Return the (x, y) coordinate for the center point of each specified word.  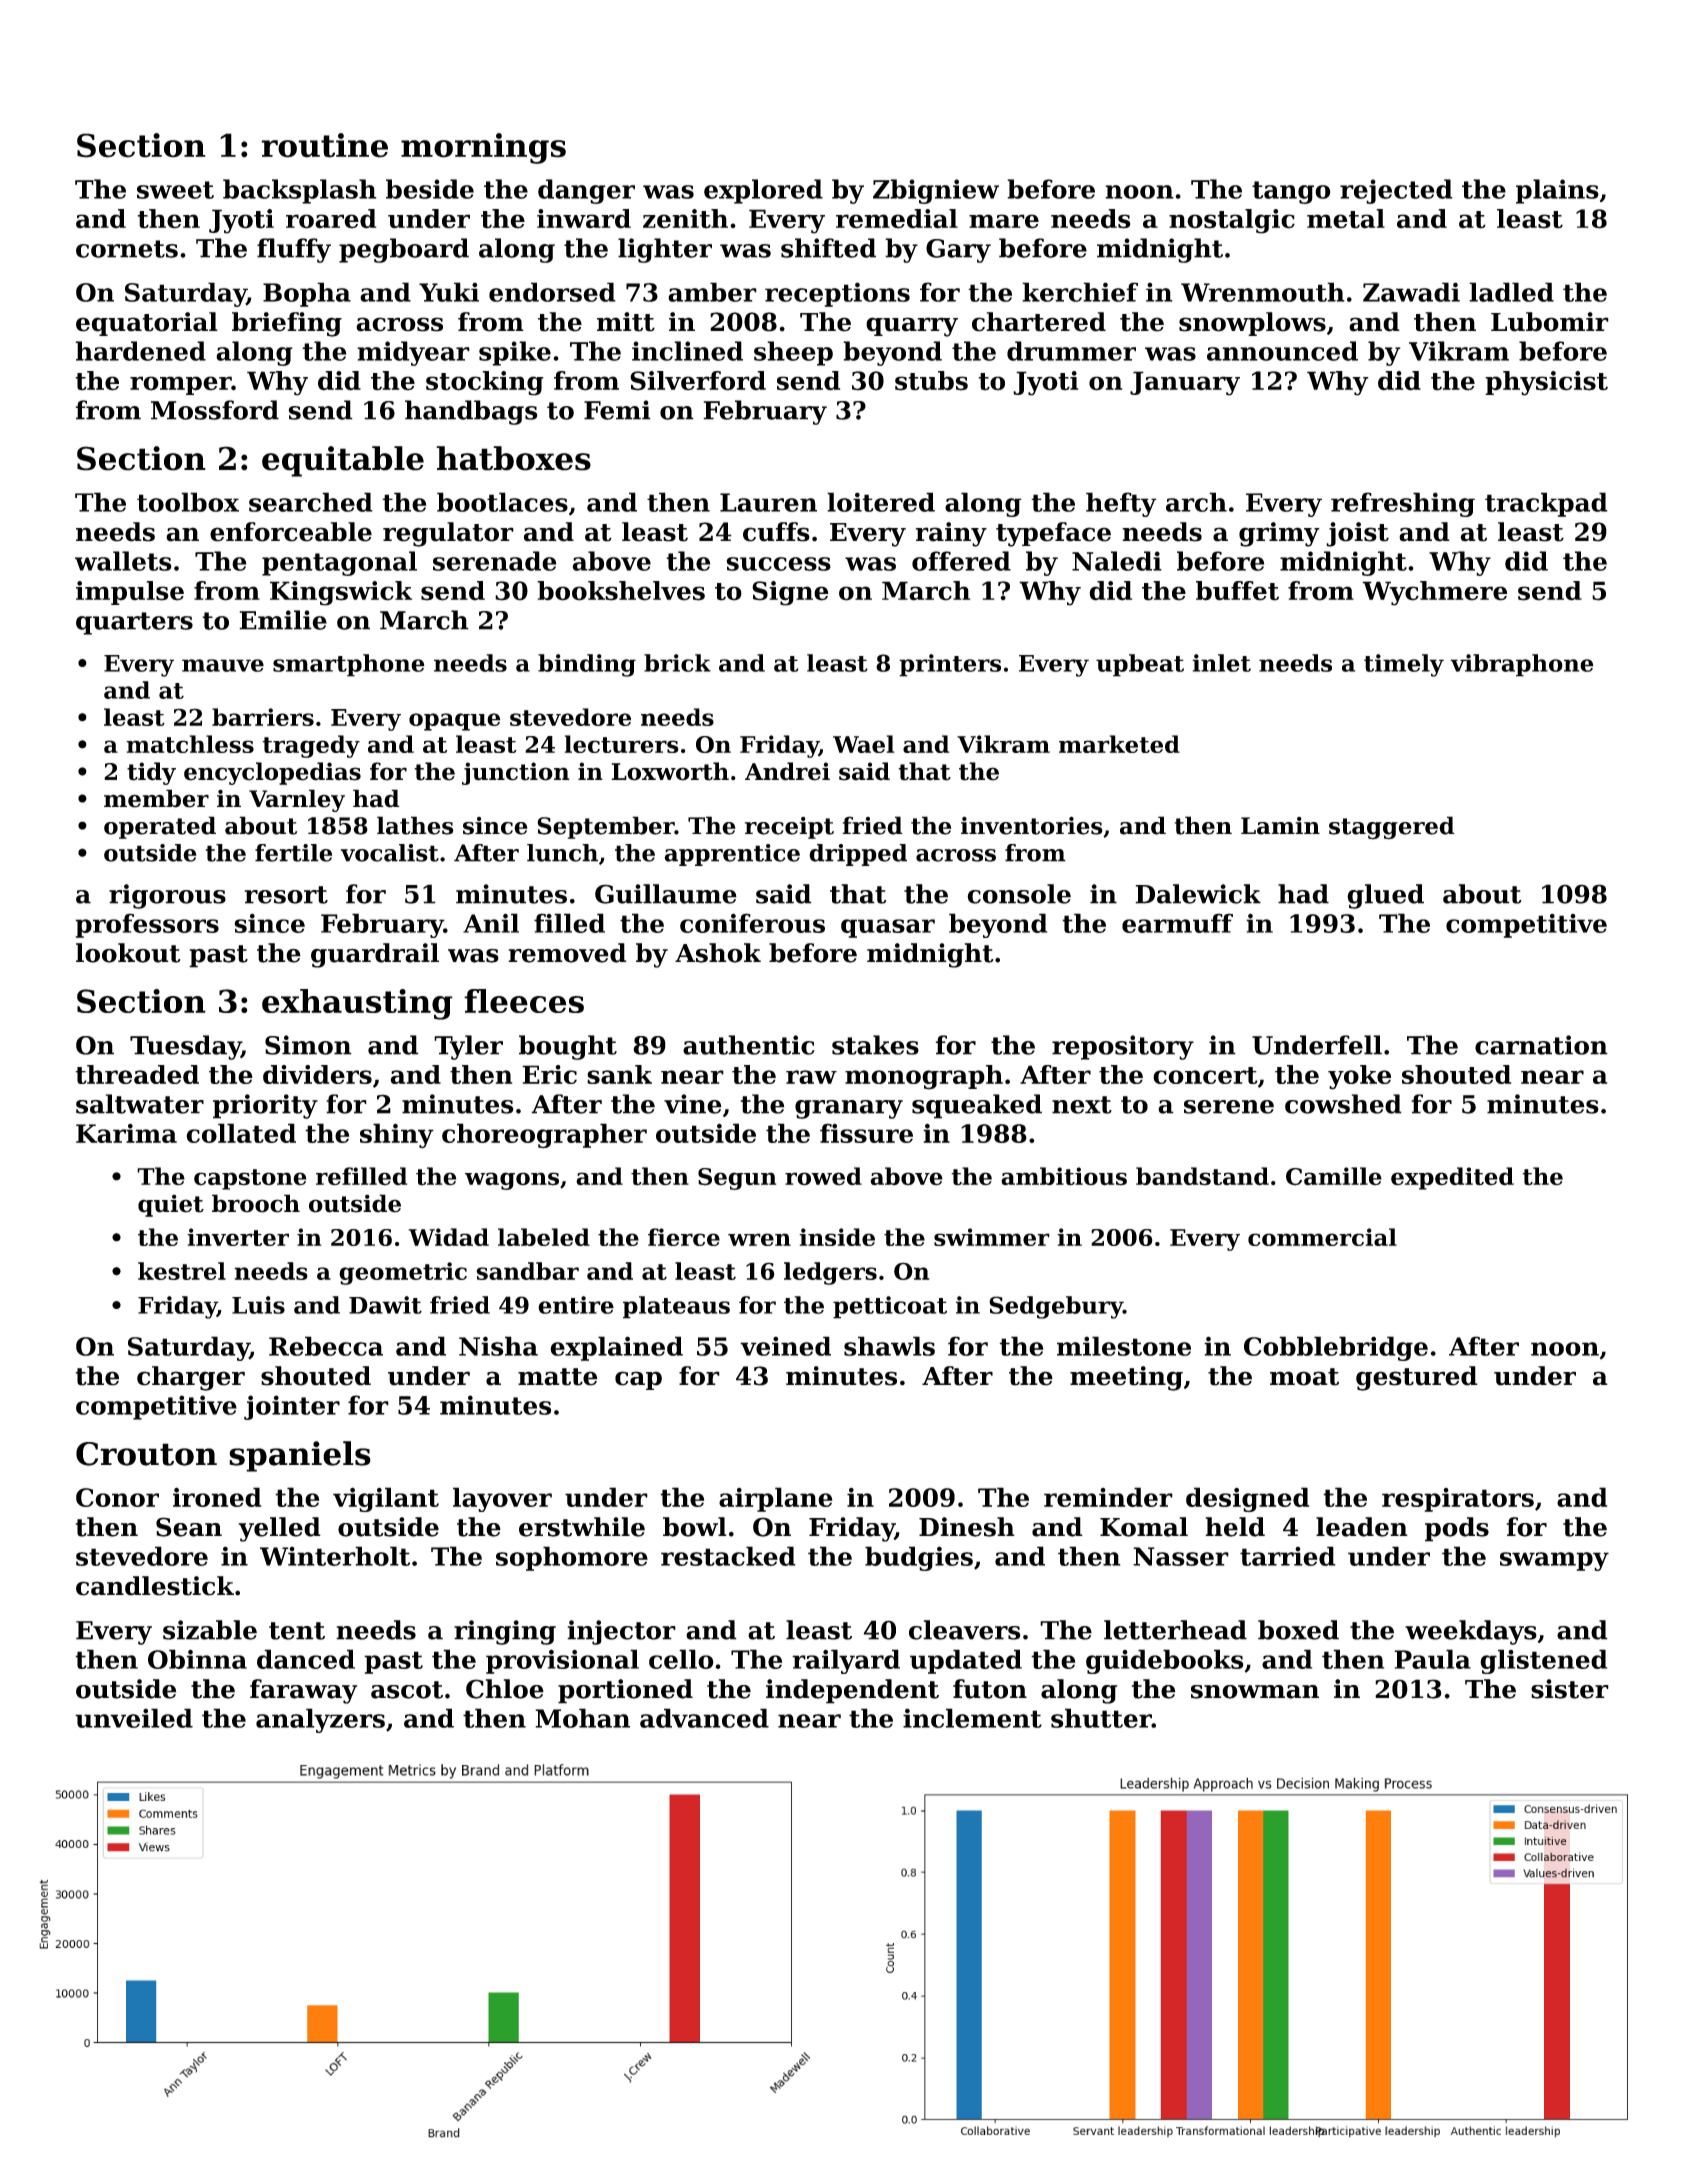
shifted (828, 248)
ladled (1511, 292)
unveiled (134, 1718)
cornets (127, 249)
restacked (728, 1556)
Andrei (787, 771)
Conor (117, 1497)
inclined (687, 351)
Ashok (718, 953)
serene (1229, 1107)
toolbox (188, 502)
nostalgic (1232, 221)
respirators (1458, 1500)
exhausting (357, 1004)
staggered (1392, 828)
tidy (151, 773)
